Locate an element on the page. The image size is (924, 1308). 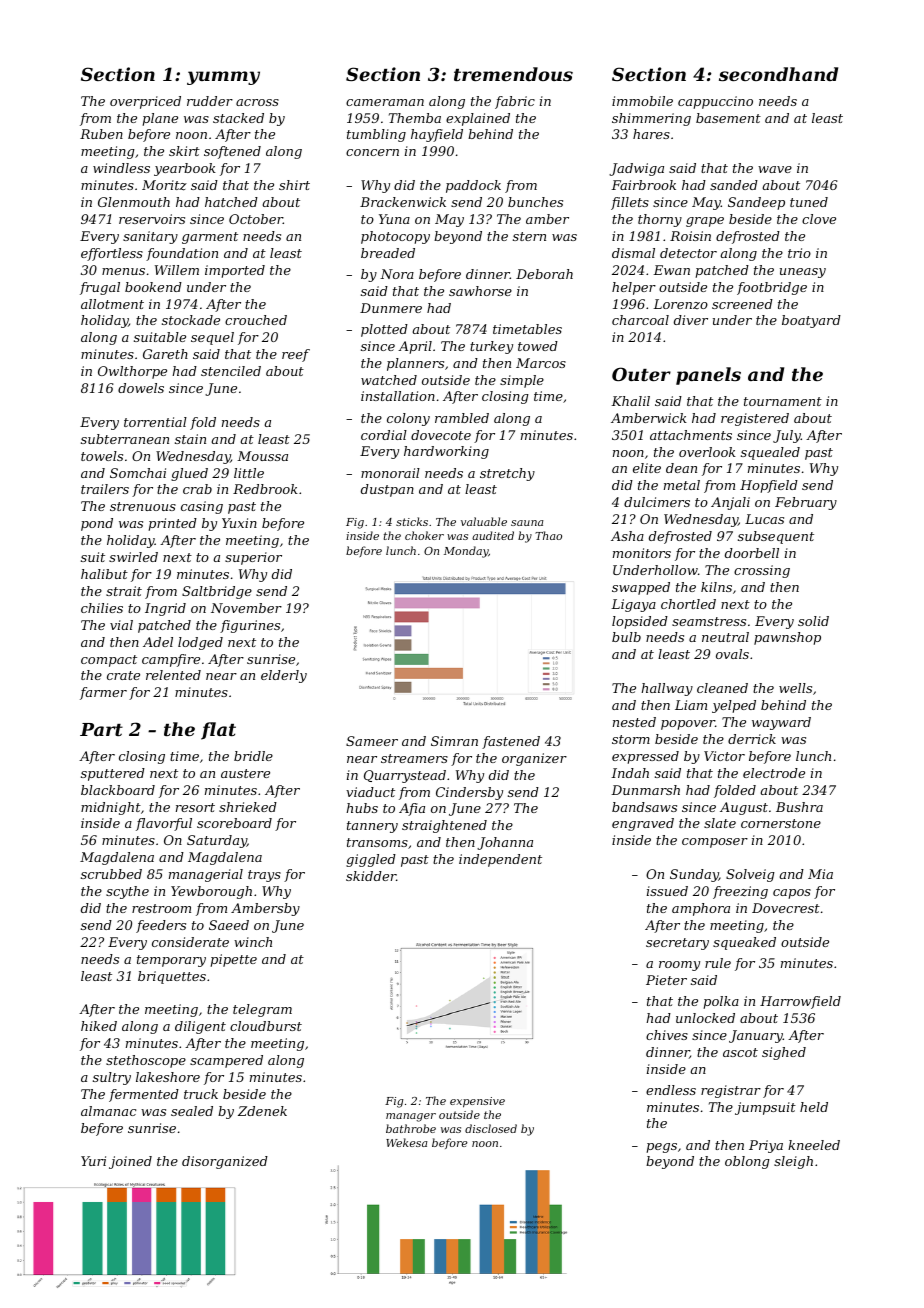
audited is located at coordinates (493, 535).
